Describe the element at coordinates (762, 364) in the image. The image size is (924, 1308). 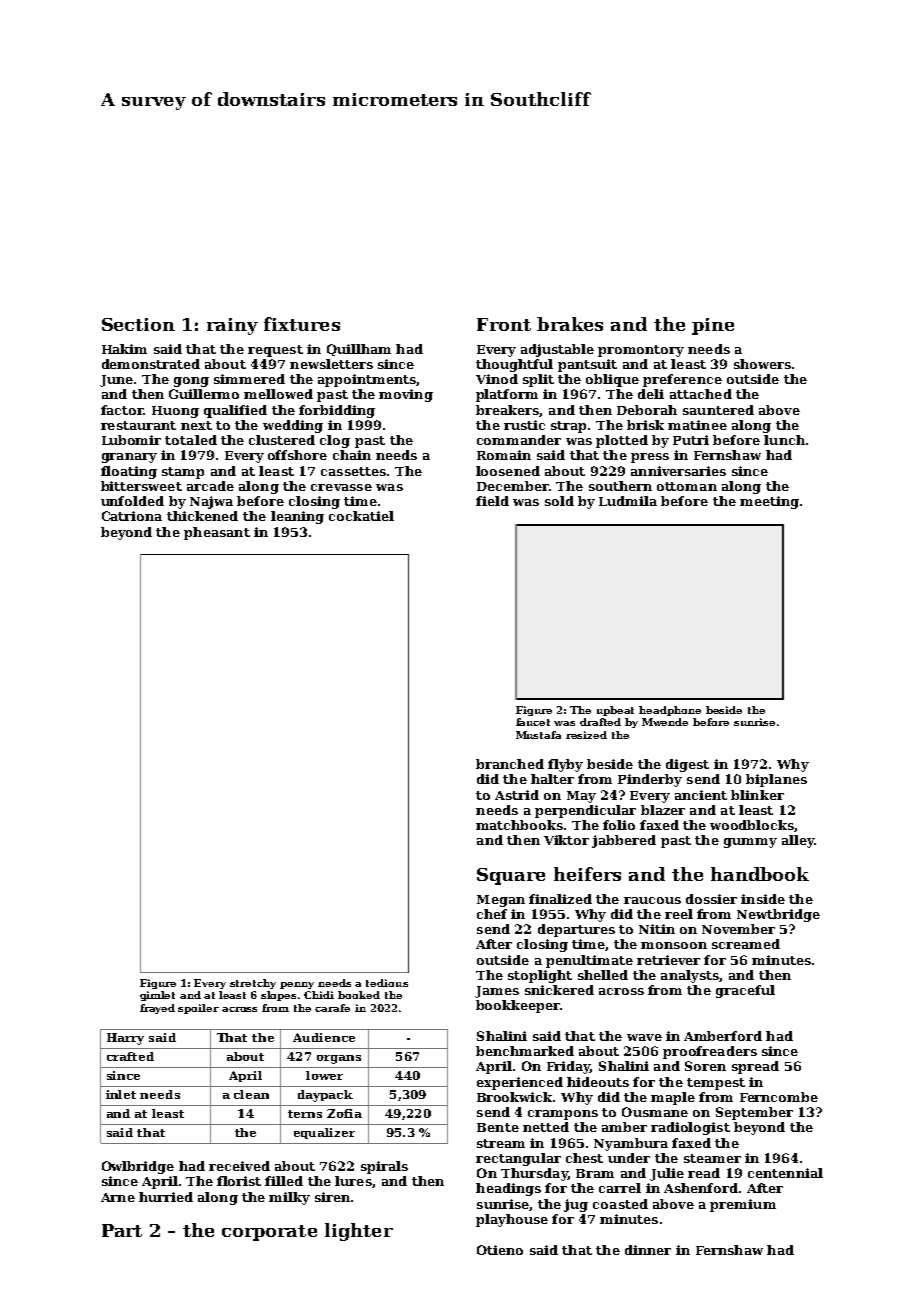
I see `showers` at that location.
